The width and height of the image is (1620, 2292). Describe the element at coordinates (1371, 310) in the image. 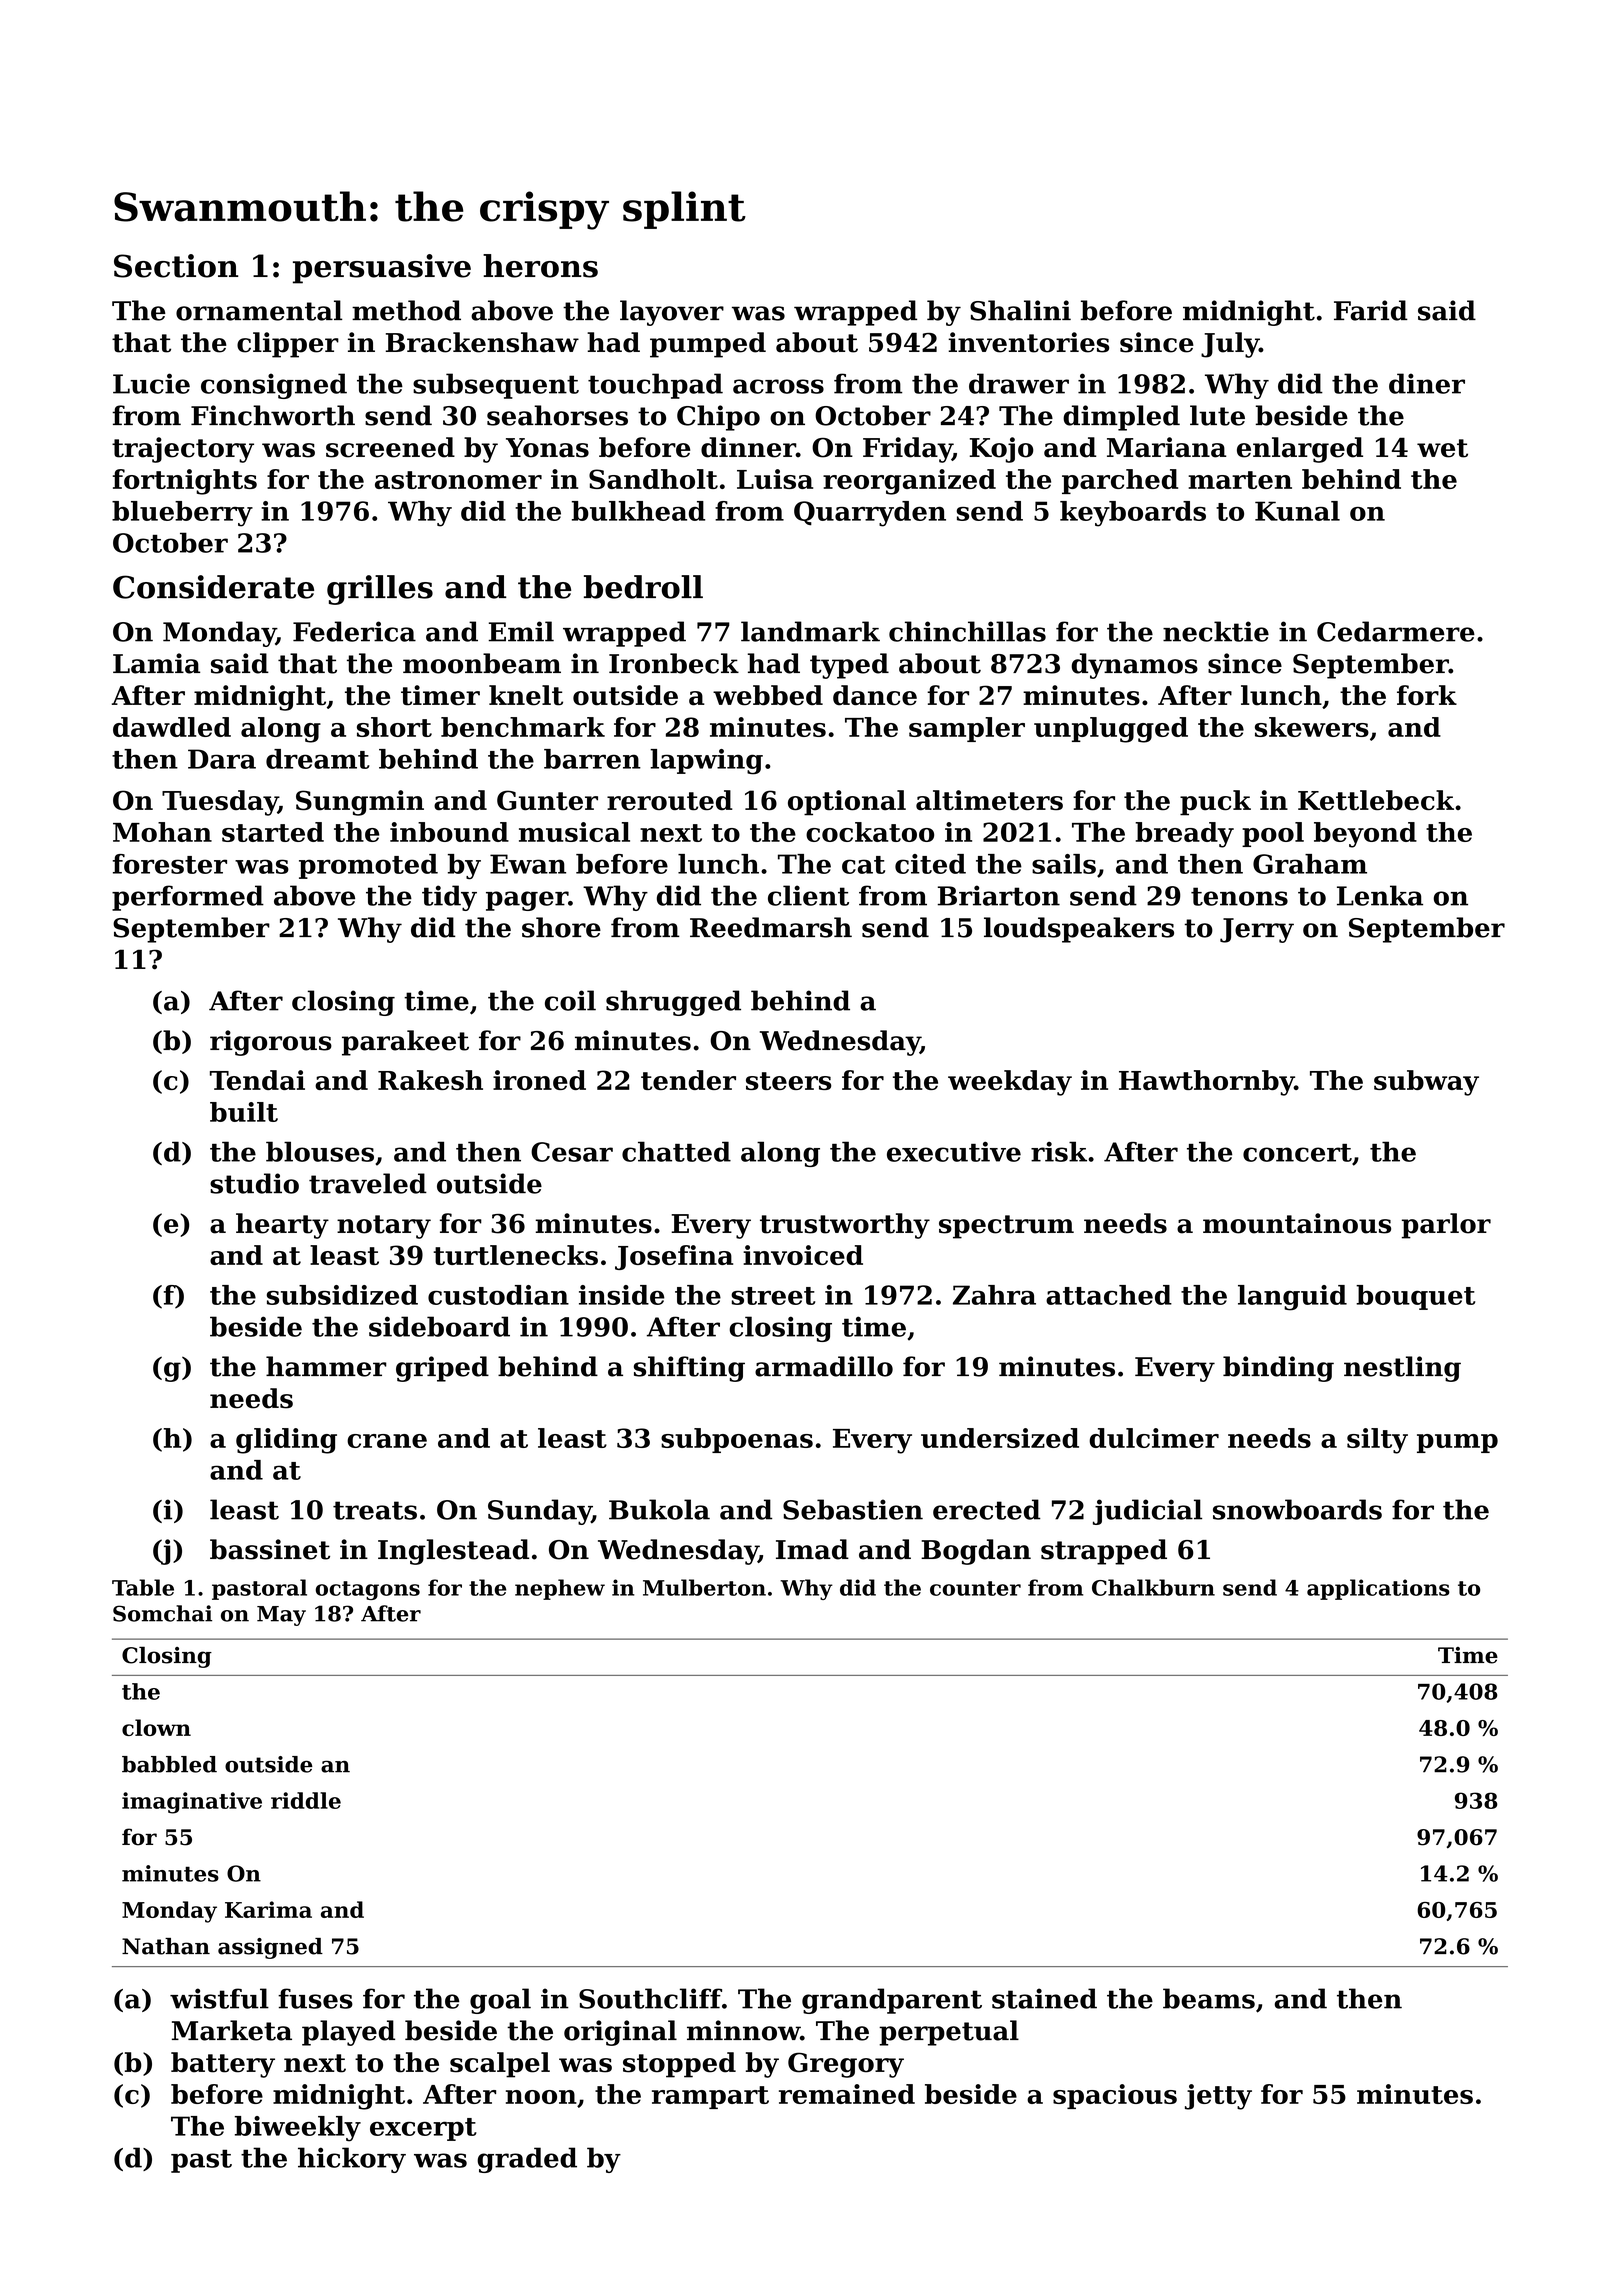

I see `Farid` at that location.
